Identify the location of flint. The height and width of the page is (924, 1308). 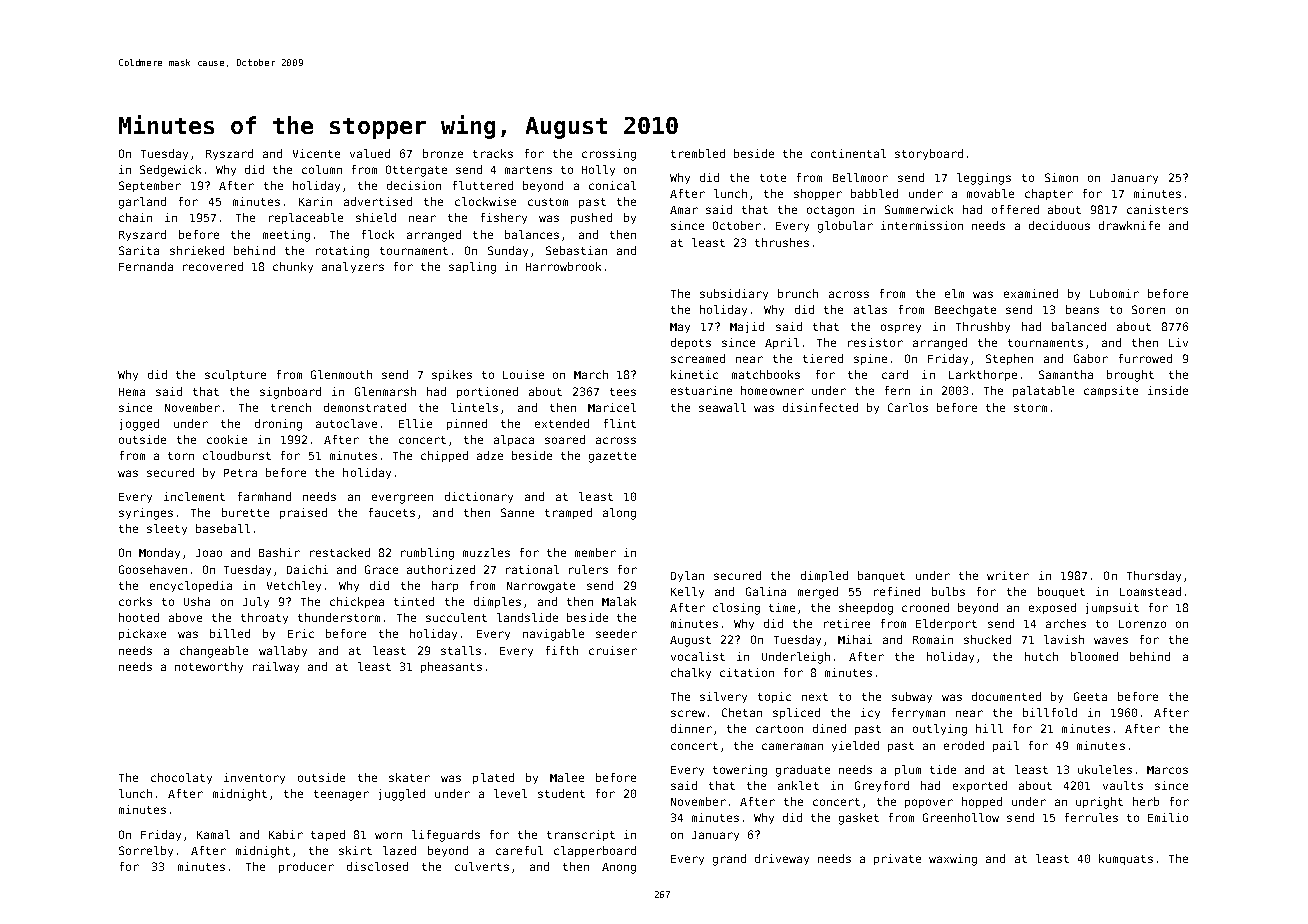
(620, 423).
